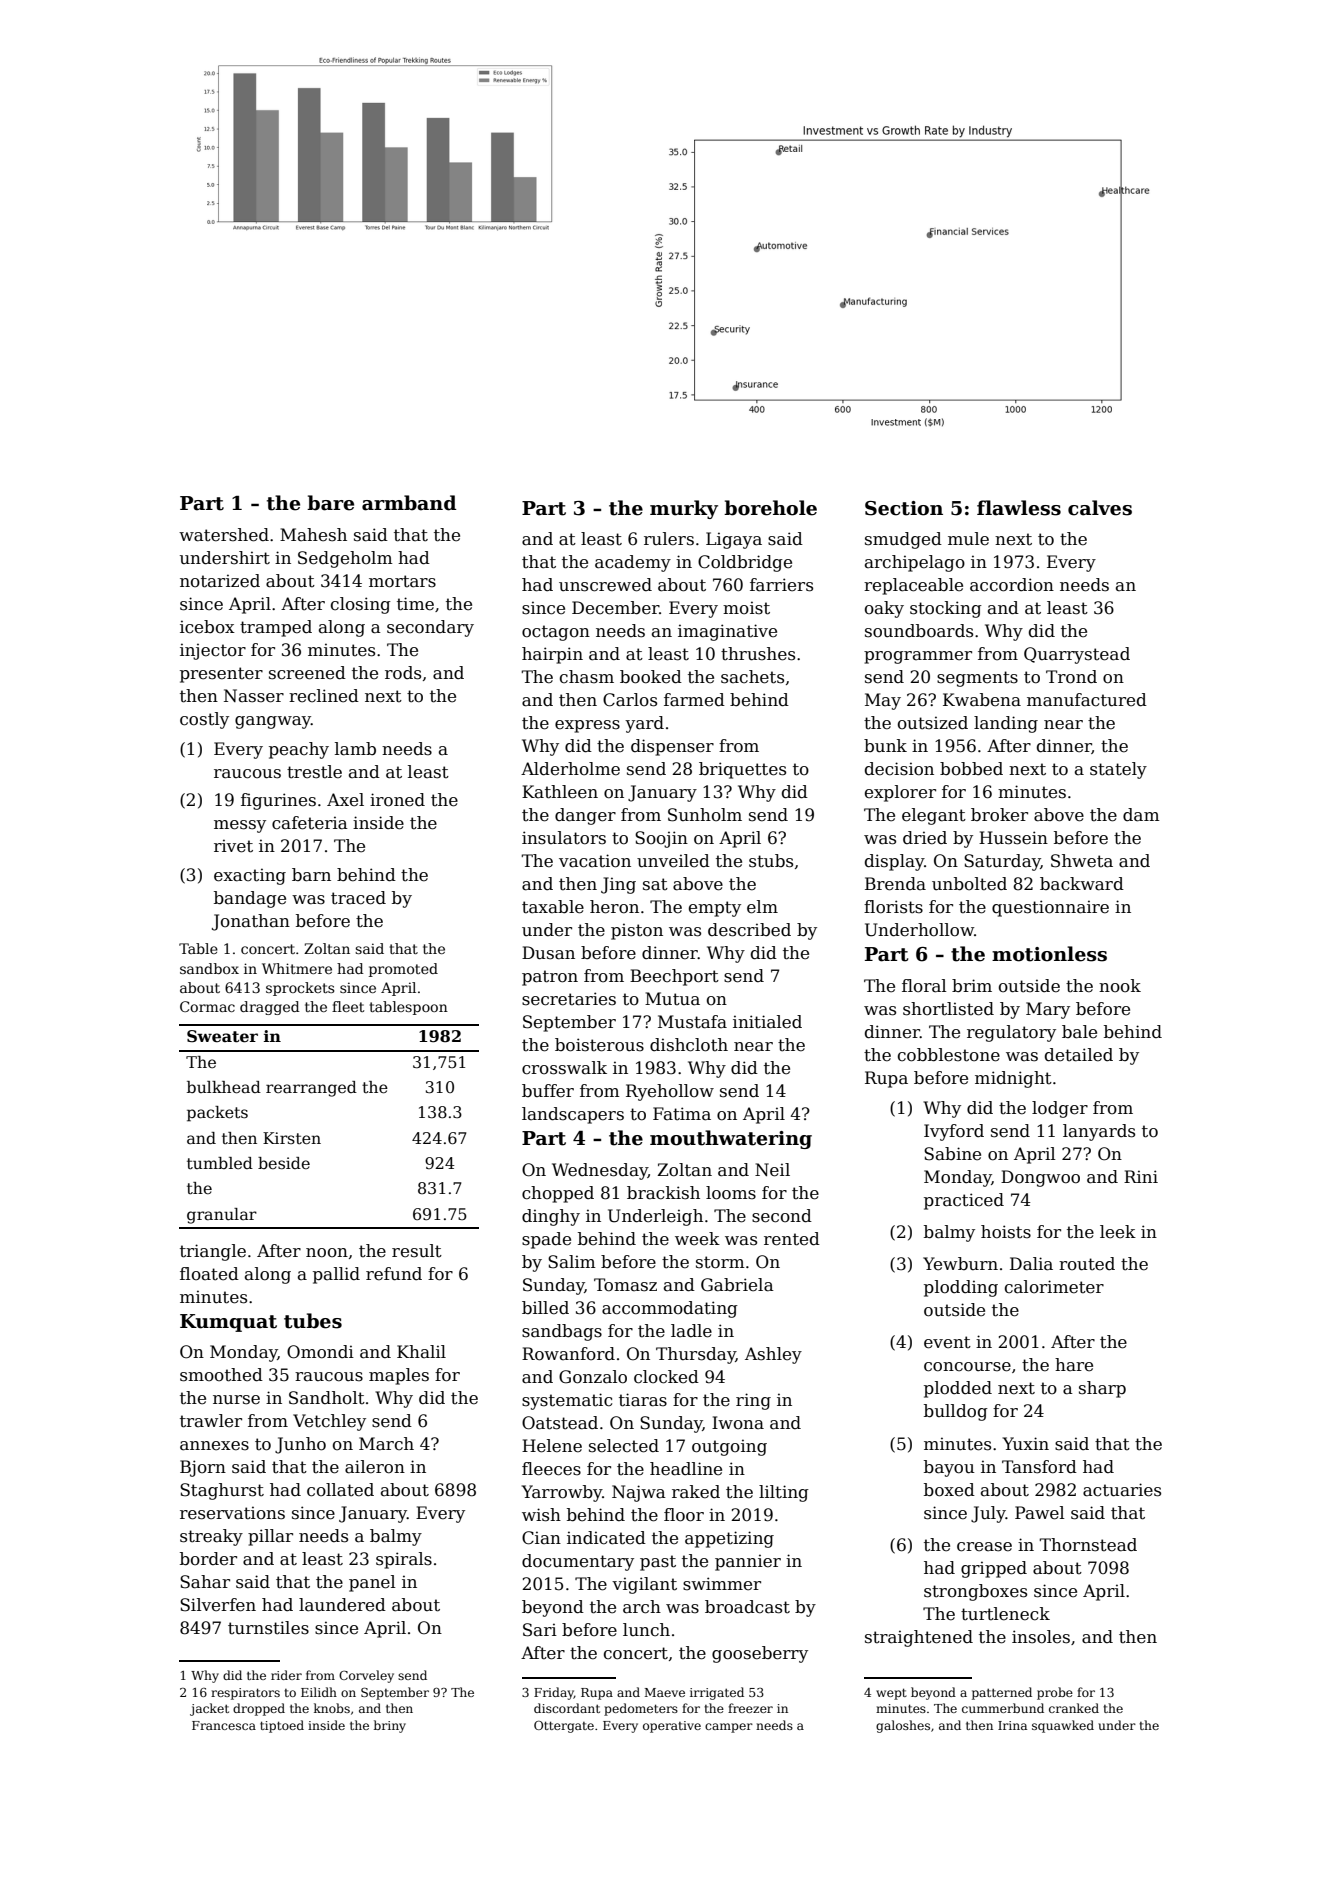 The image size is (1343, 1899). What do you see at coordinates (1088, 1545) in the page?
I see `Thornstead` at bounding box center [1088, 1545].
